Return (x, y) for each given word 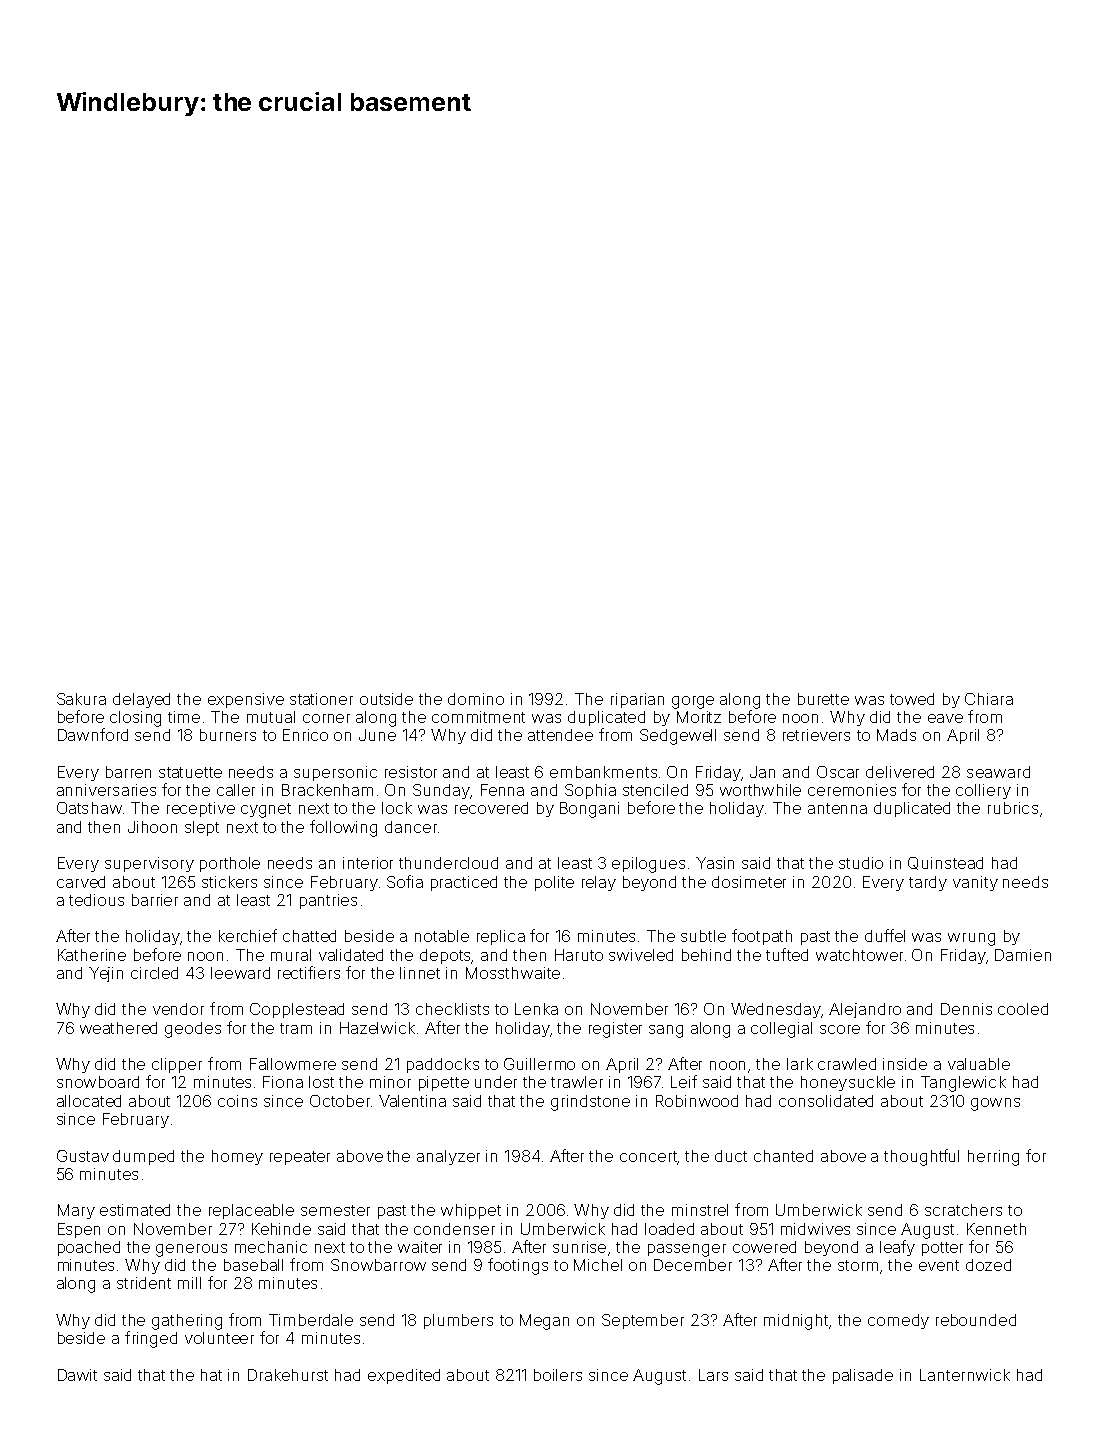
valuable (979, 1064)
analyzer (448, 1157)
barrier (155, 900)
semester (335, 1210)
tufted (787, 954)
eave (945, 718)
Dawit (77, 1375)
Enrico (305, 735)
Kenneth (996, 1229)
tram (296, 1028)
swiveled (641, 955)
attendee (560, 735)
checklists (452, 1009)
